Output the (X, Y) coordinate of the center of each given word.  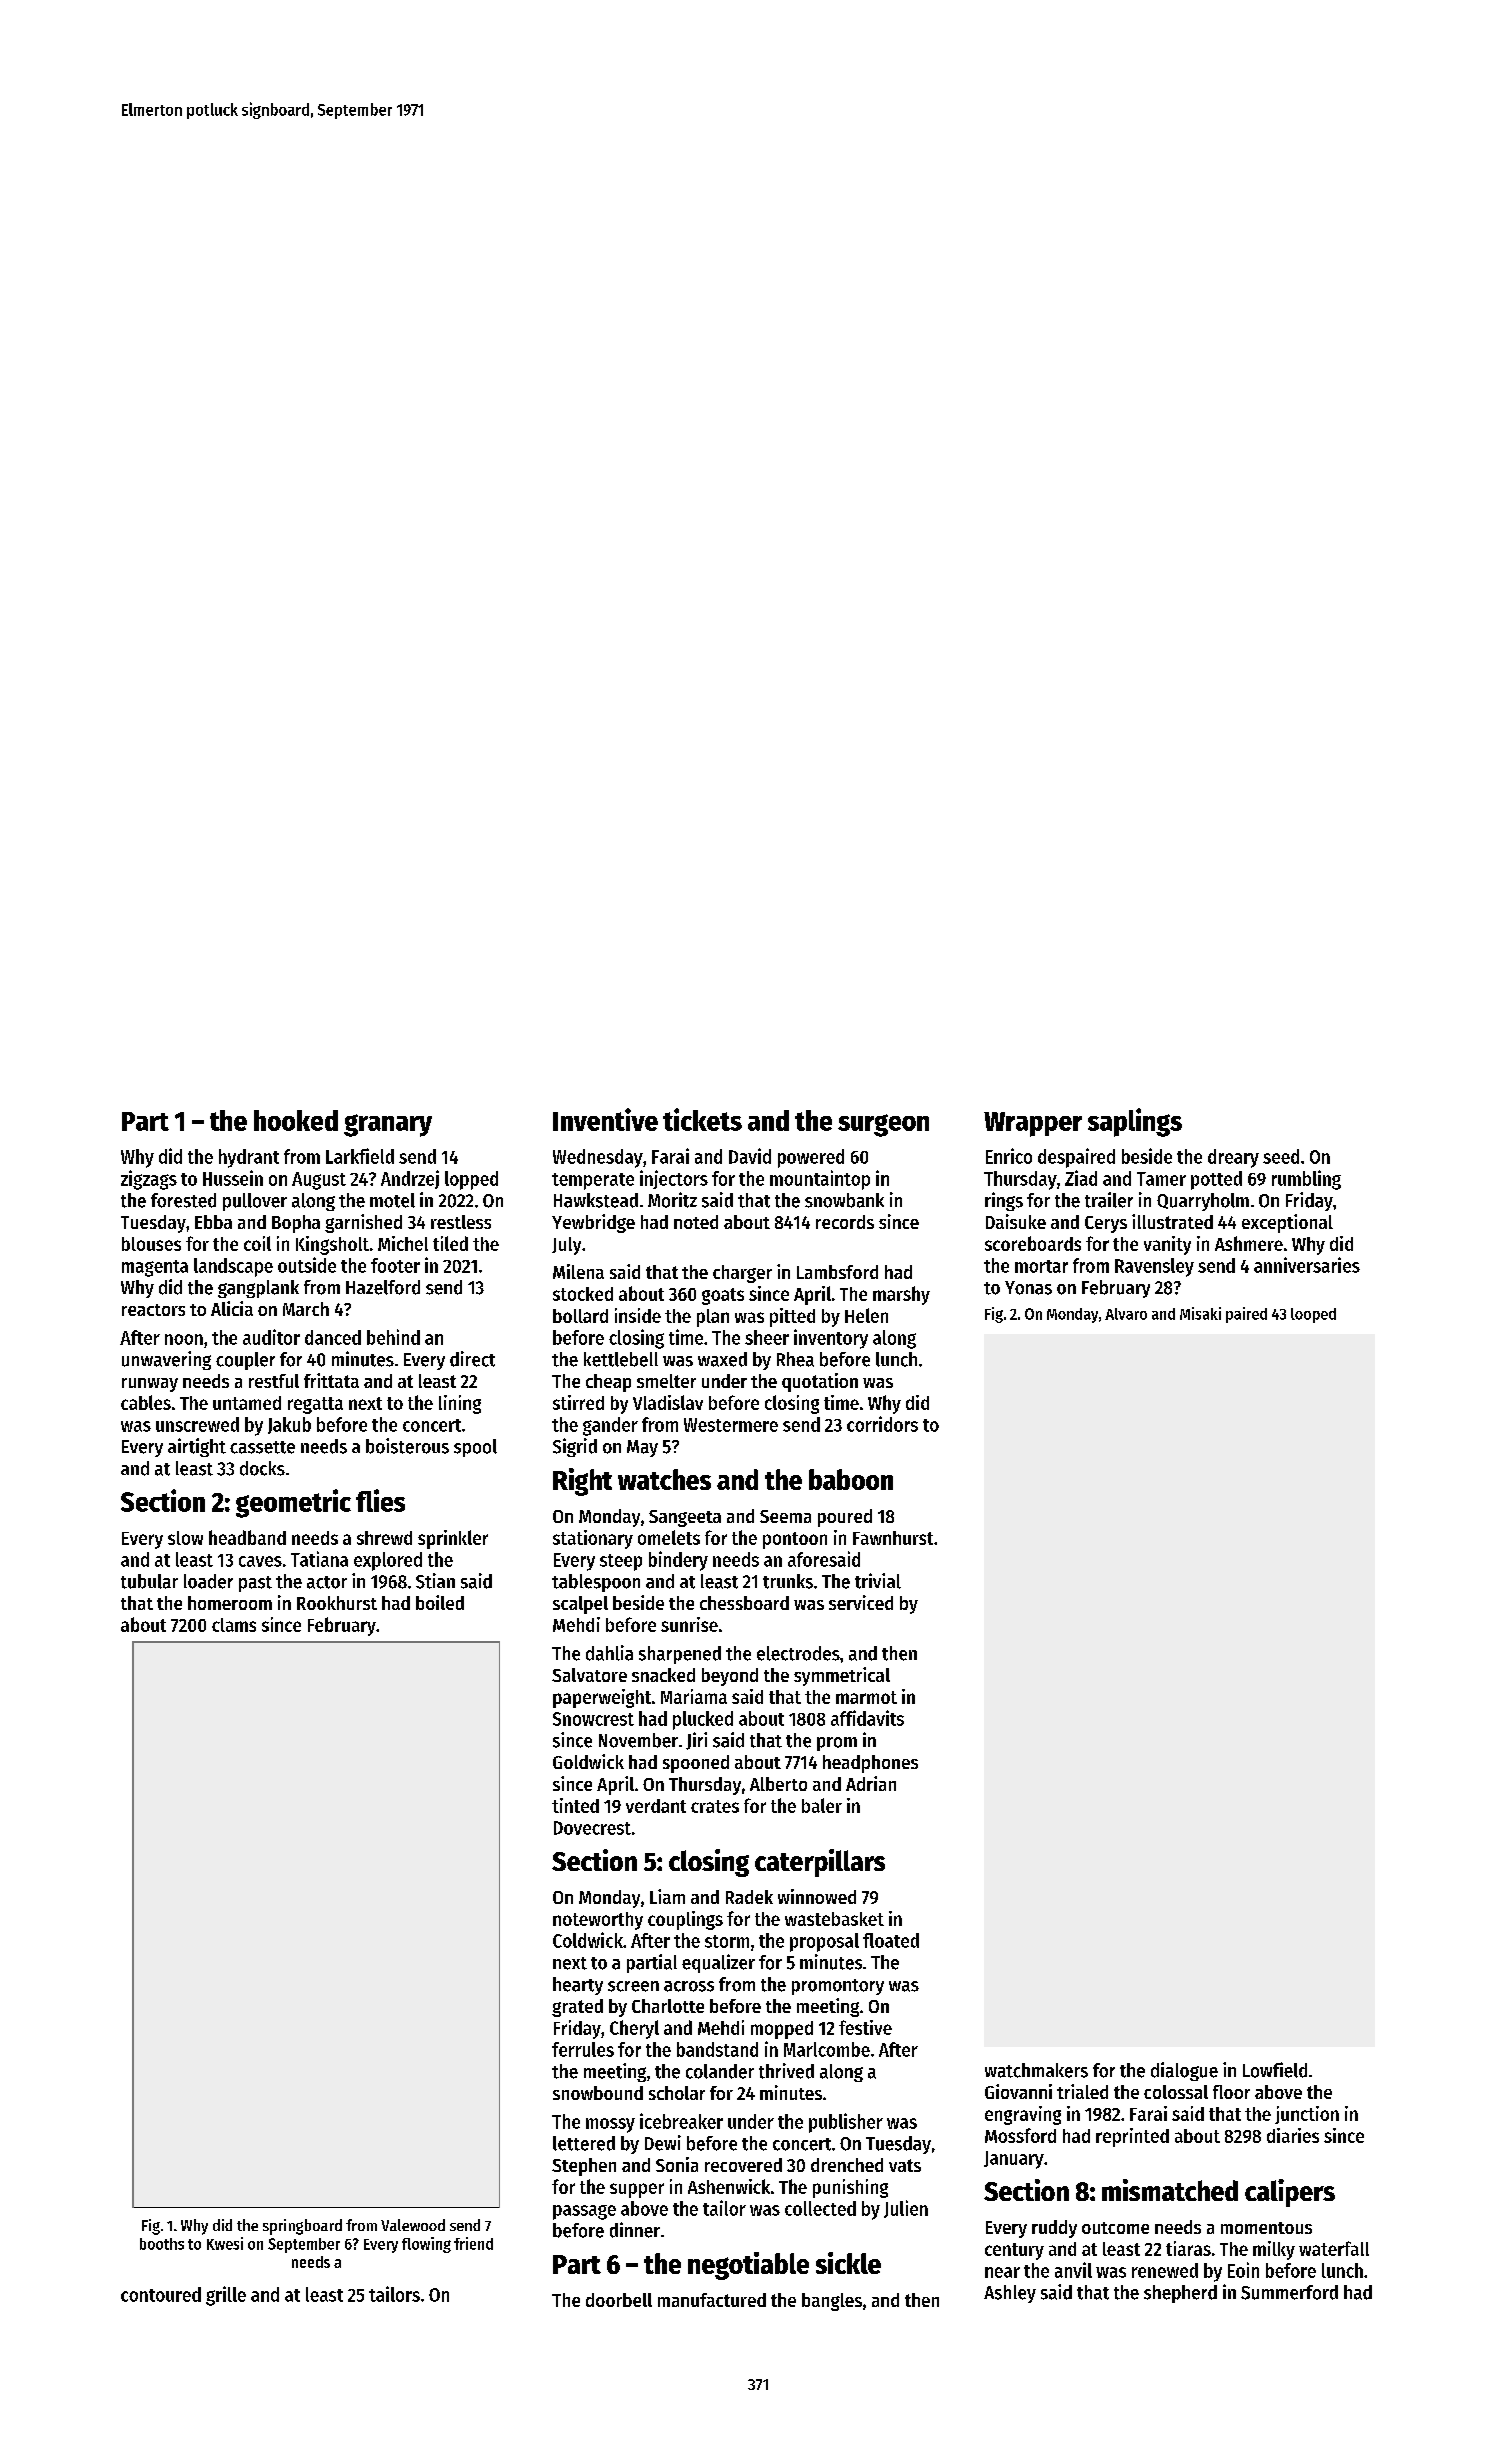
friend (473, 2243)
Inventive (605, 1119)
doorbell (619, 2300)
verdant (656, 1806)
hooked (296, 1120)
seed (1281, 1156)
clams (234, 1625)
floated (891, 1940)
